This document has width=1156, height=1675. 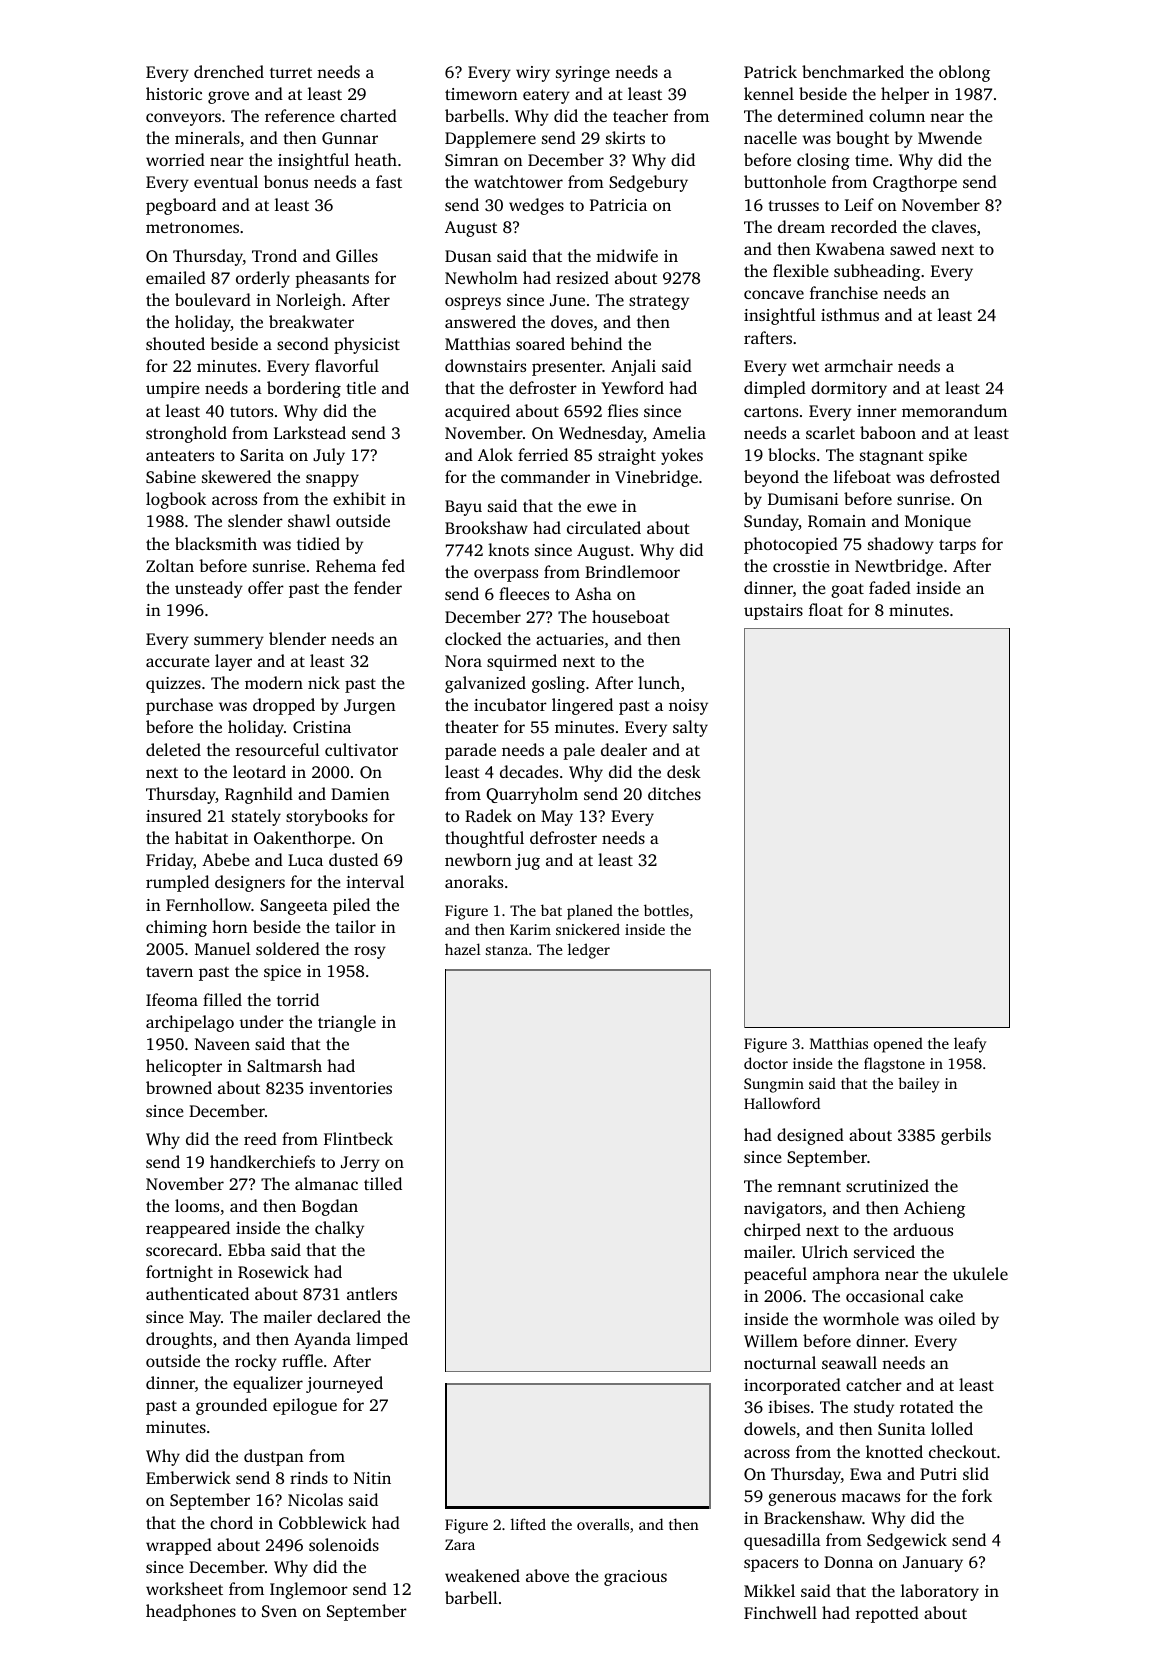 I want to click on Sunday, so click(x=771, y=522).
